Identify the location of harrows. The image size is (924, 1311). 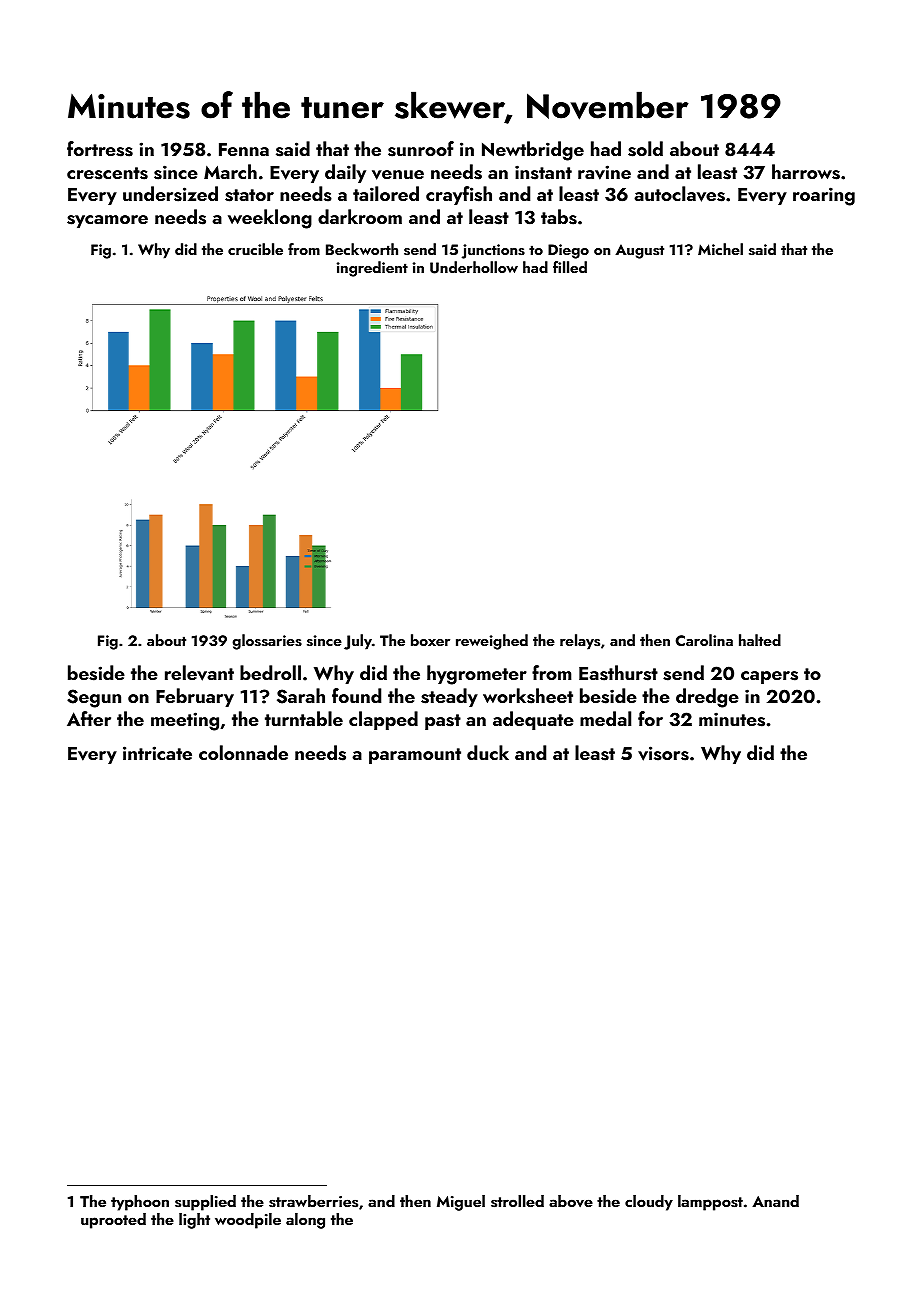
(806, 172).
